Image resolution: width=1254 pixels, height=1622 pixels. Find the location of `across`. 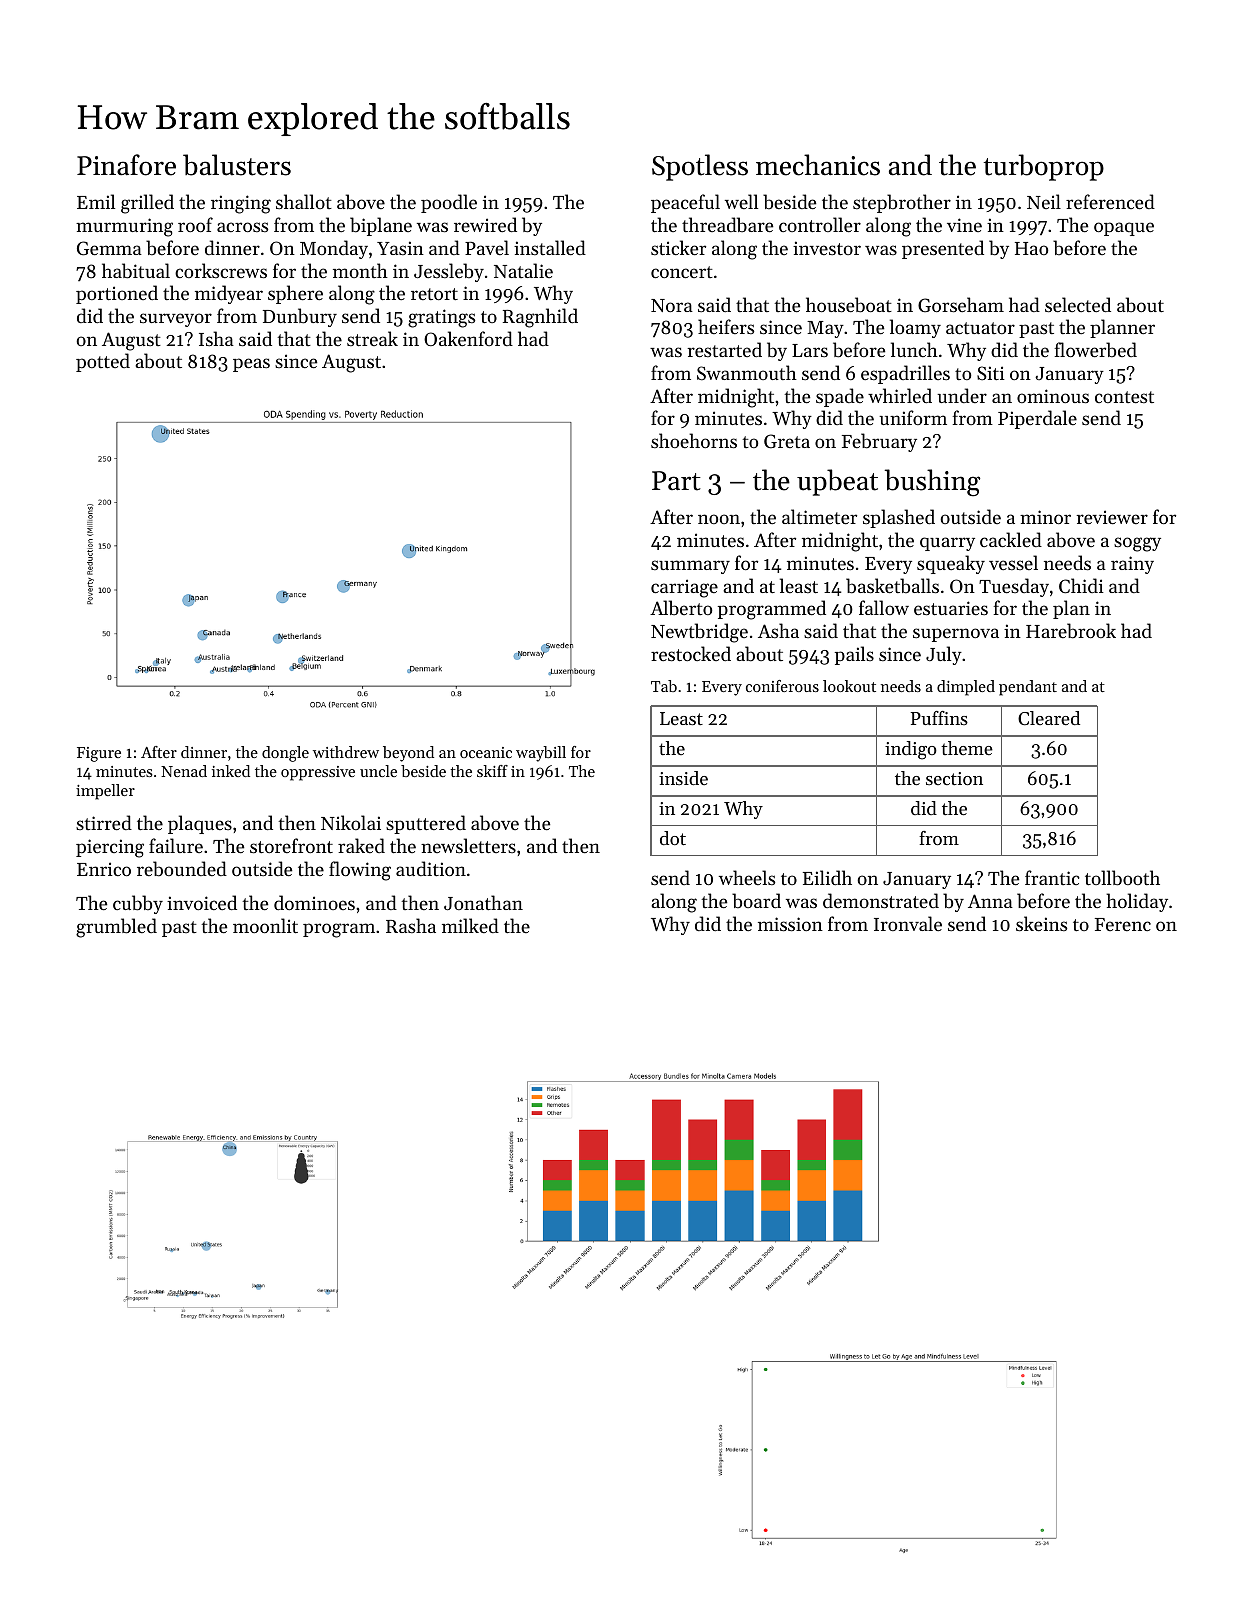

across is located at coordinates (242, 227).
